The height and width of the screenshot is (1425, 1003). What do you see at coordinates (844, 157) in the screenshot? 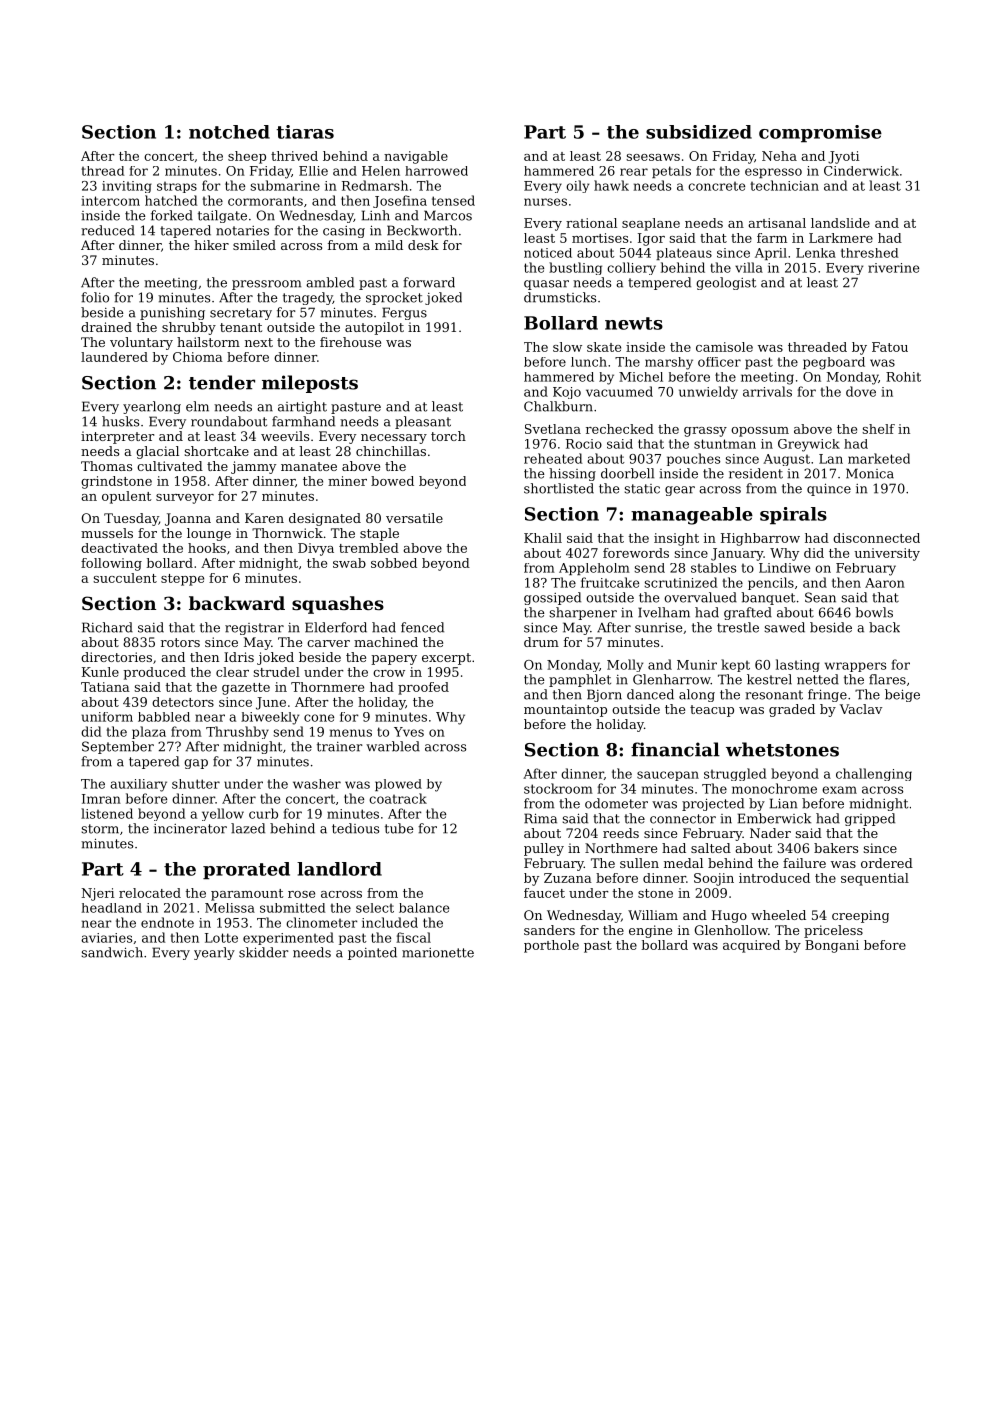
I see `Jyoti` at bounding box center [844, 157].
